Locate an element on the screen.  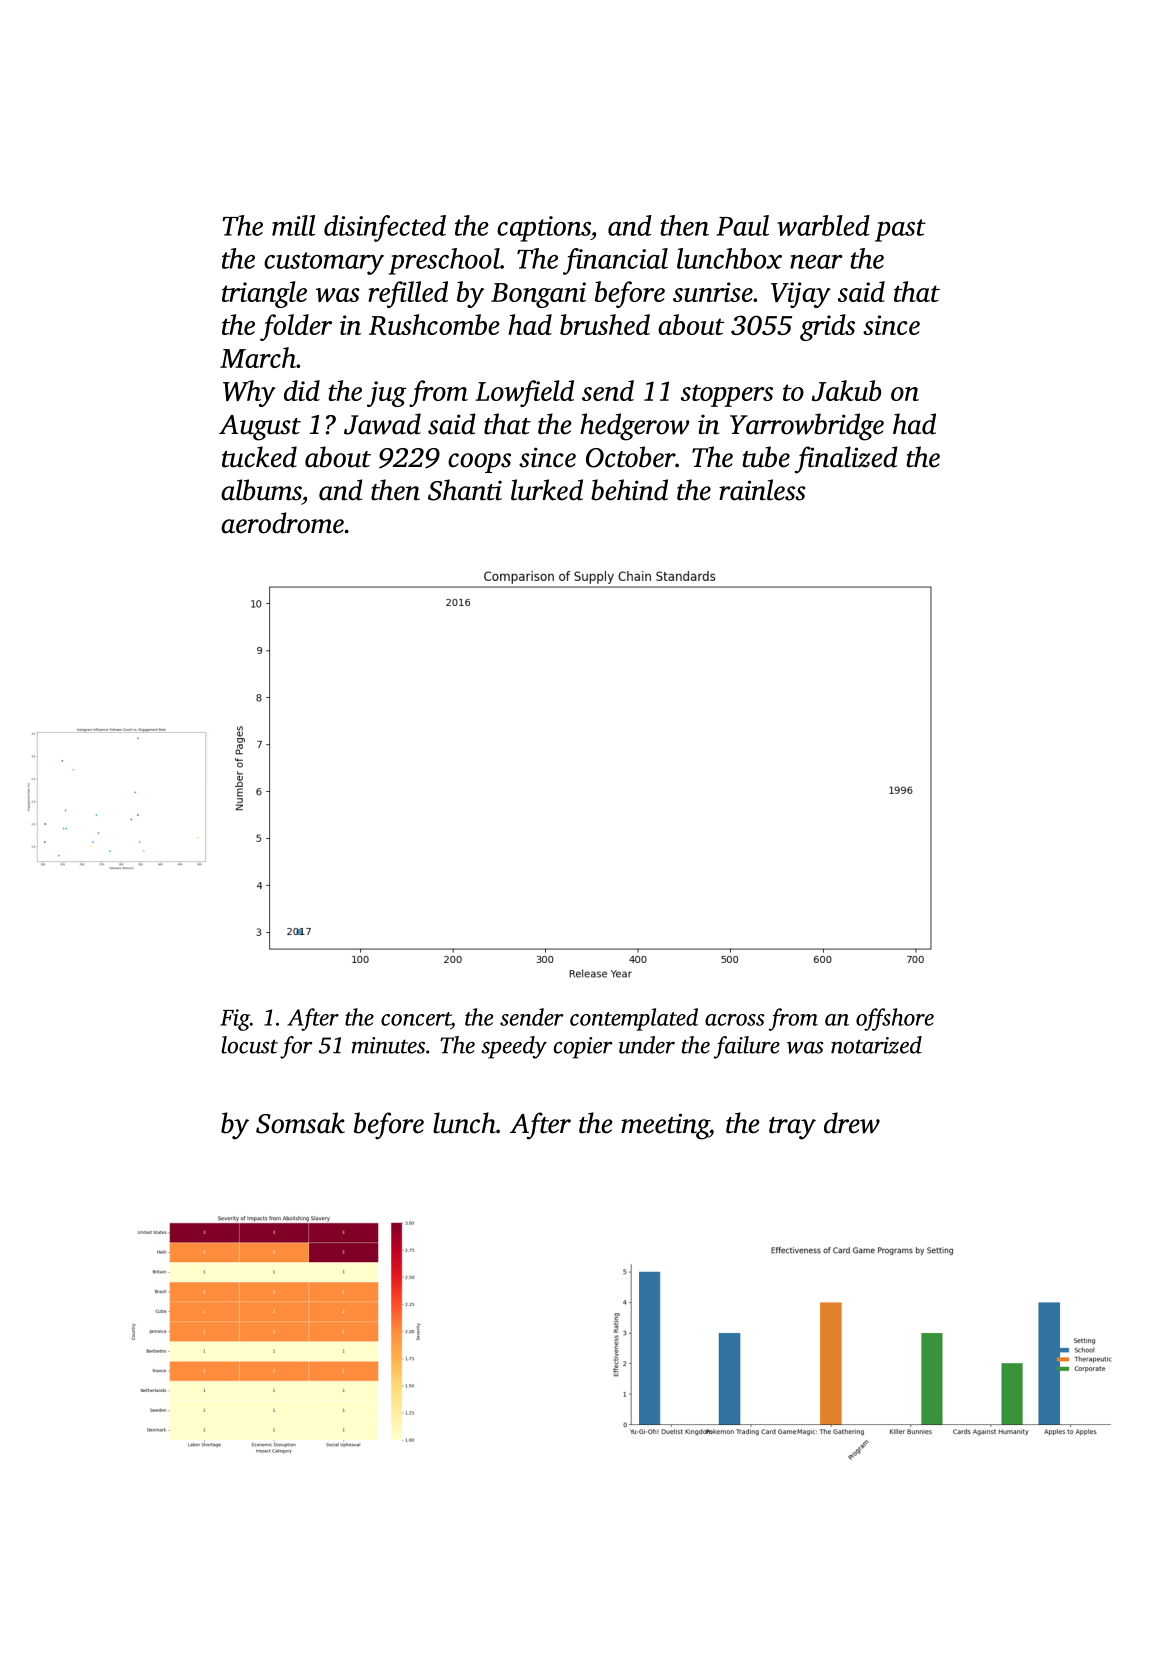
contemplated is located at coordinates (634, 1019).
